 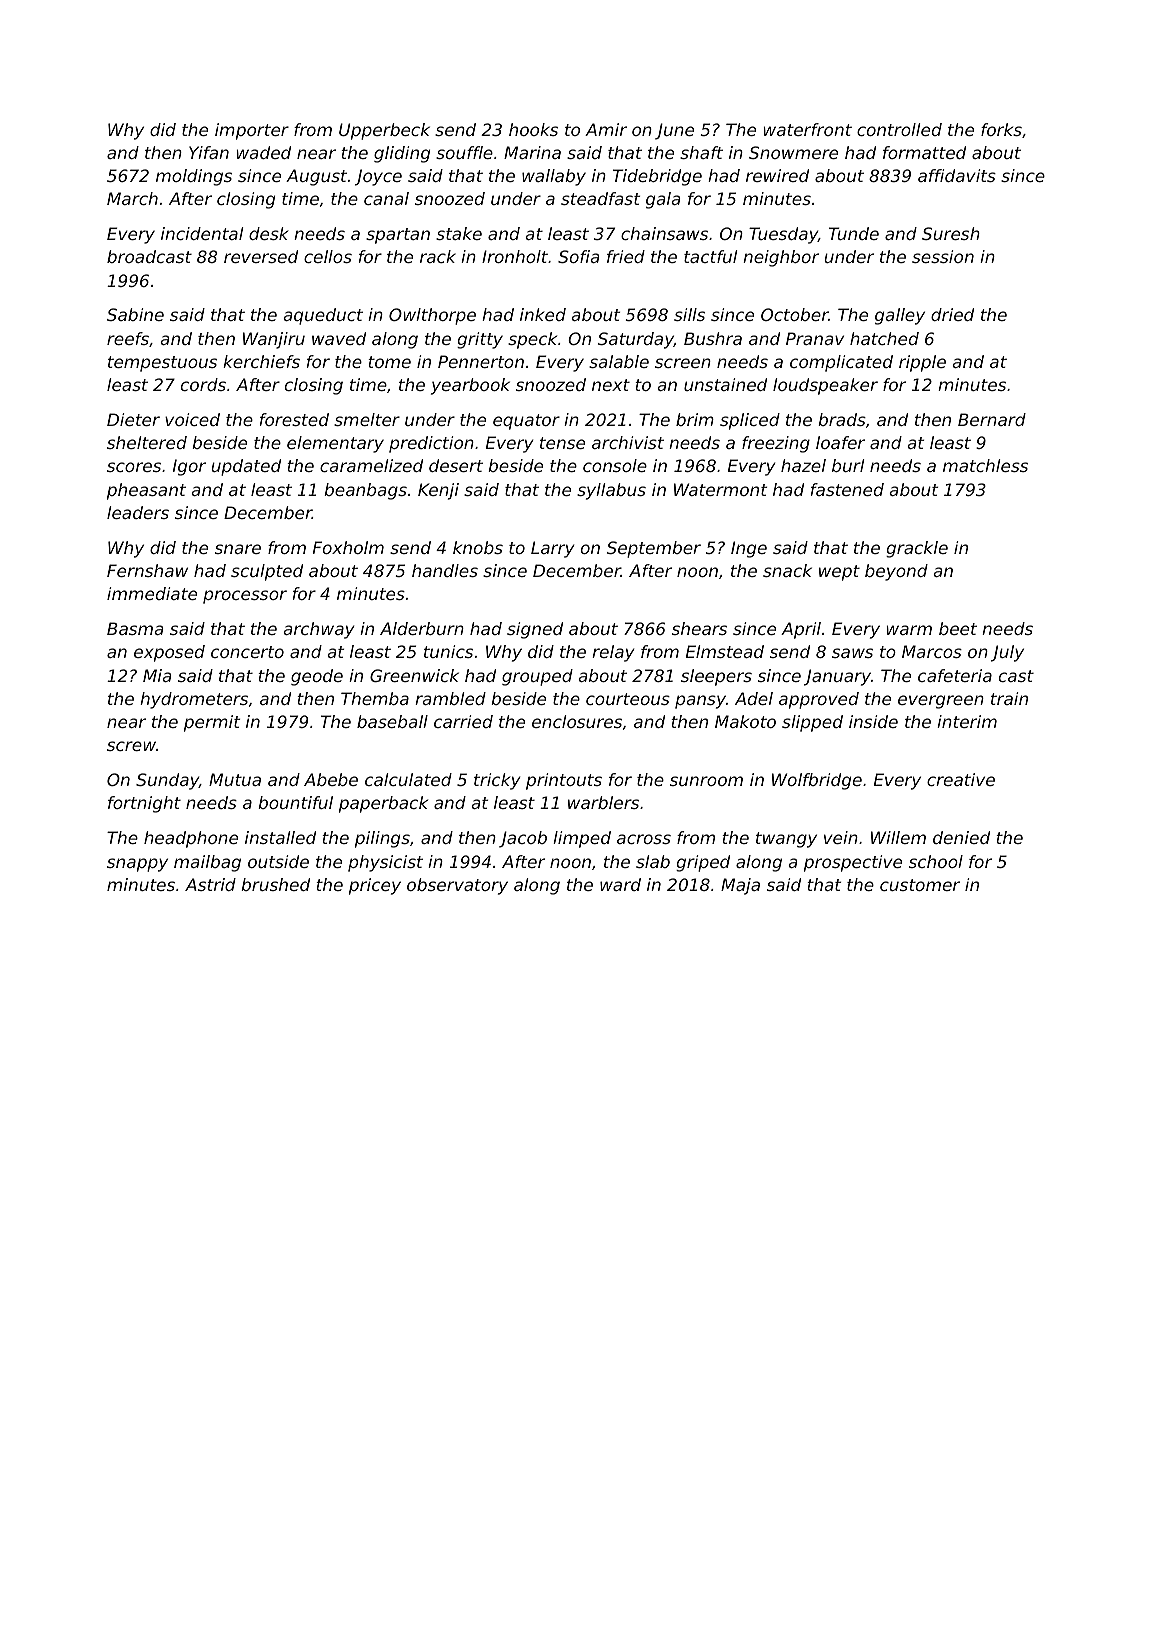 I want to click on relay, so click(x=613, y=653).
